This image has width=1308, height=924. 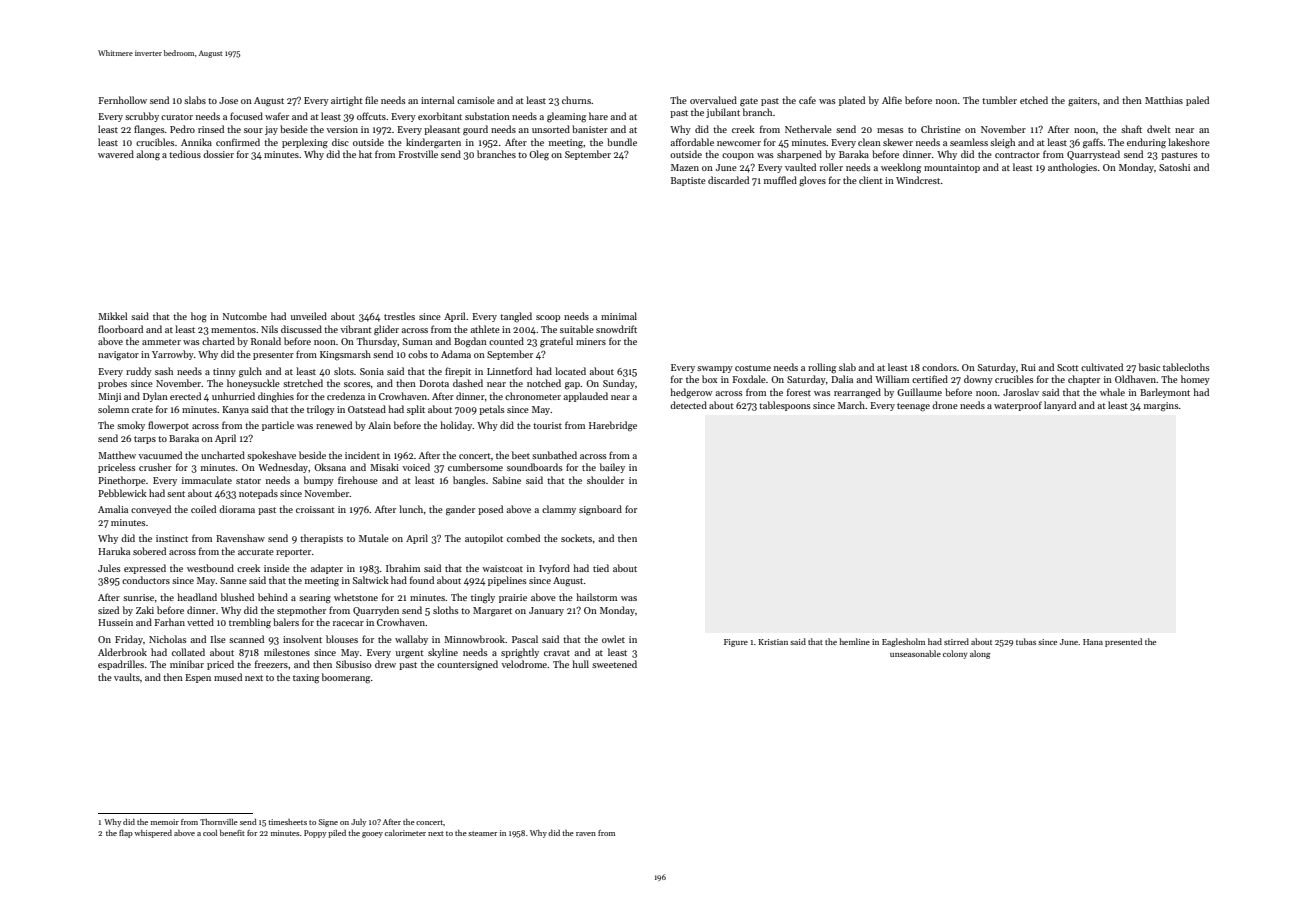 I want to click on crate, so click(x=142, y=410).
